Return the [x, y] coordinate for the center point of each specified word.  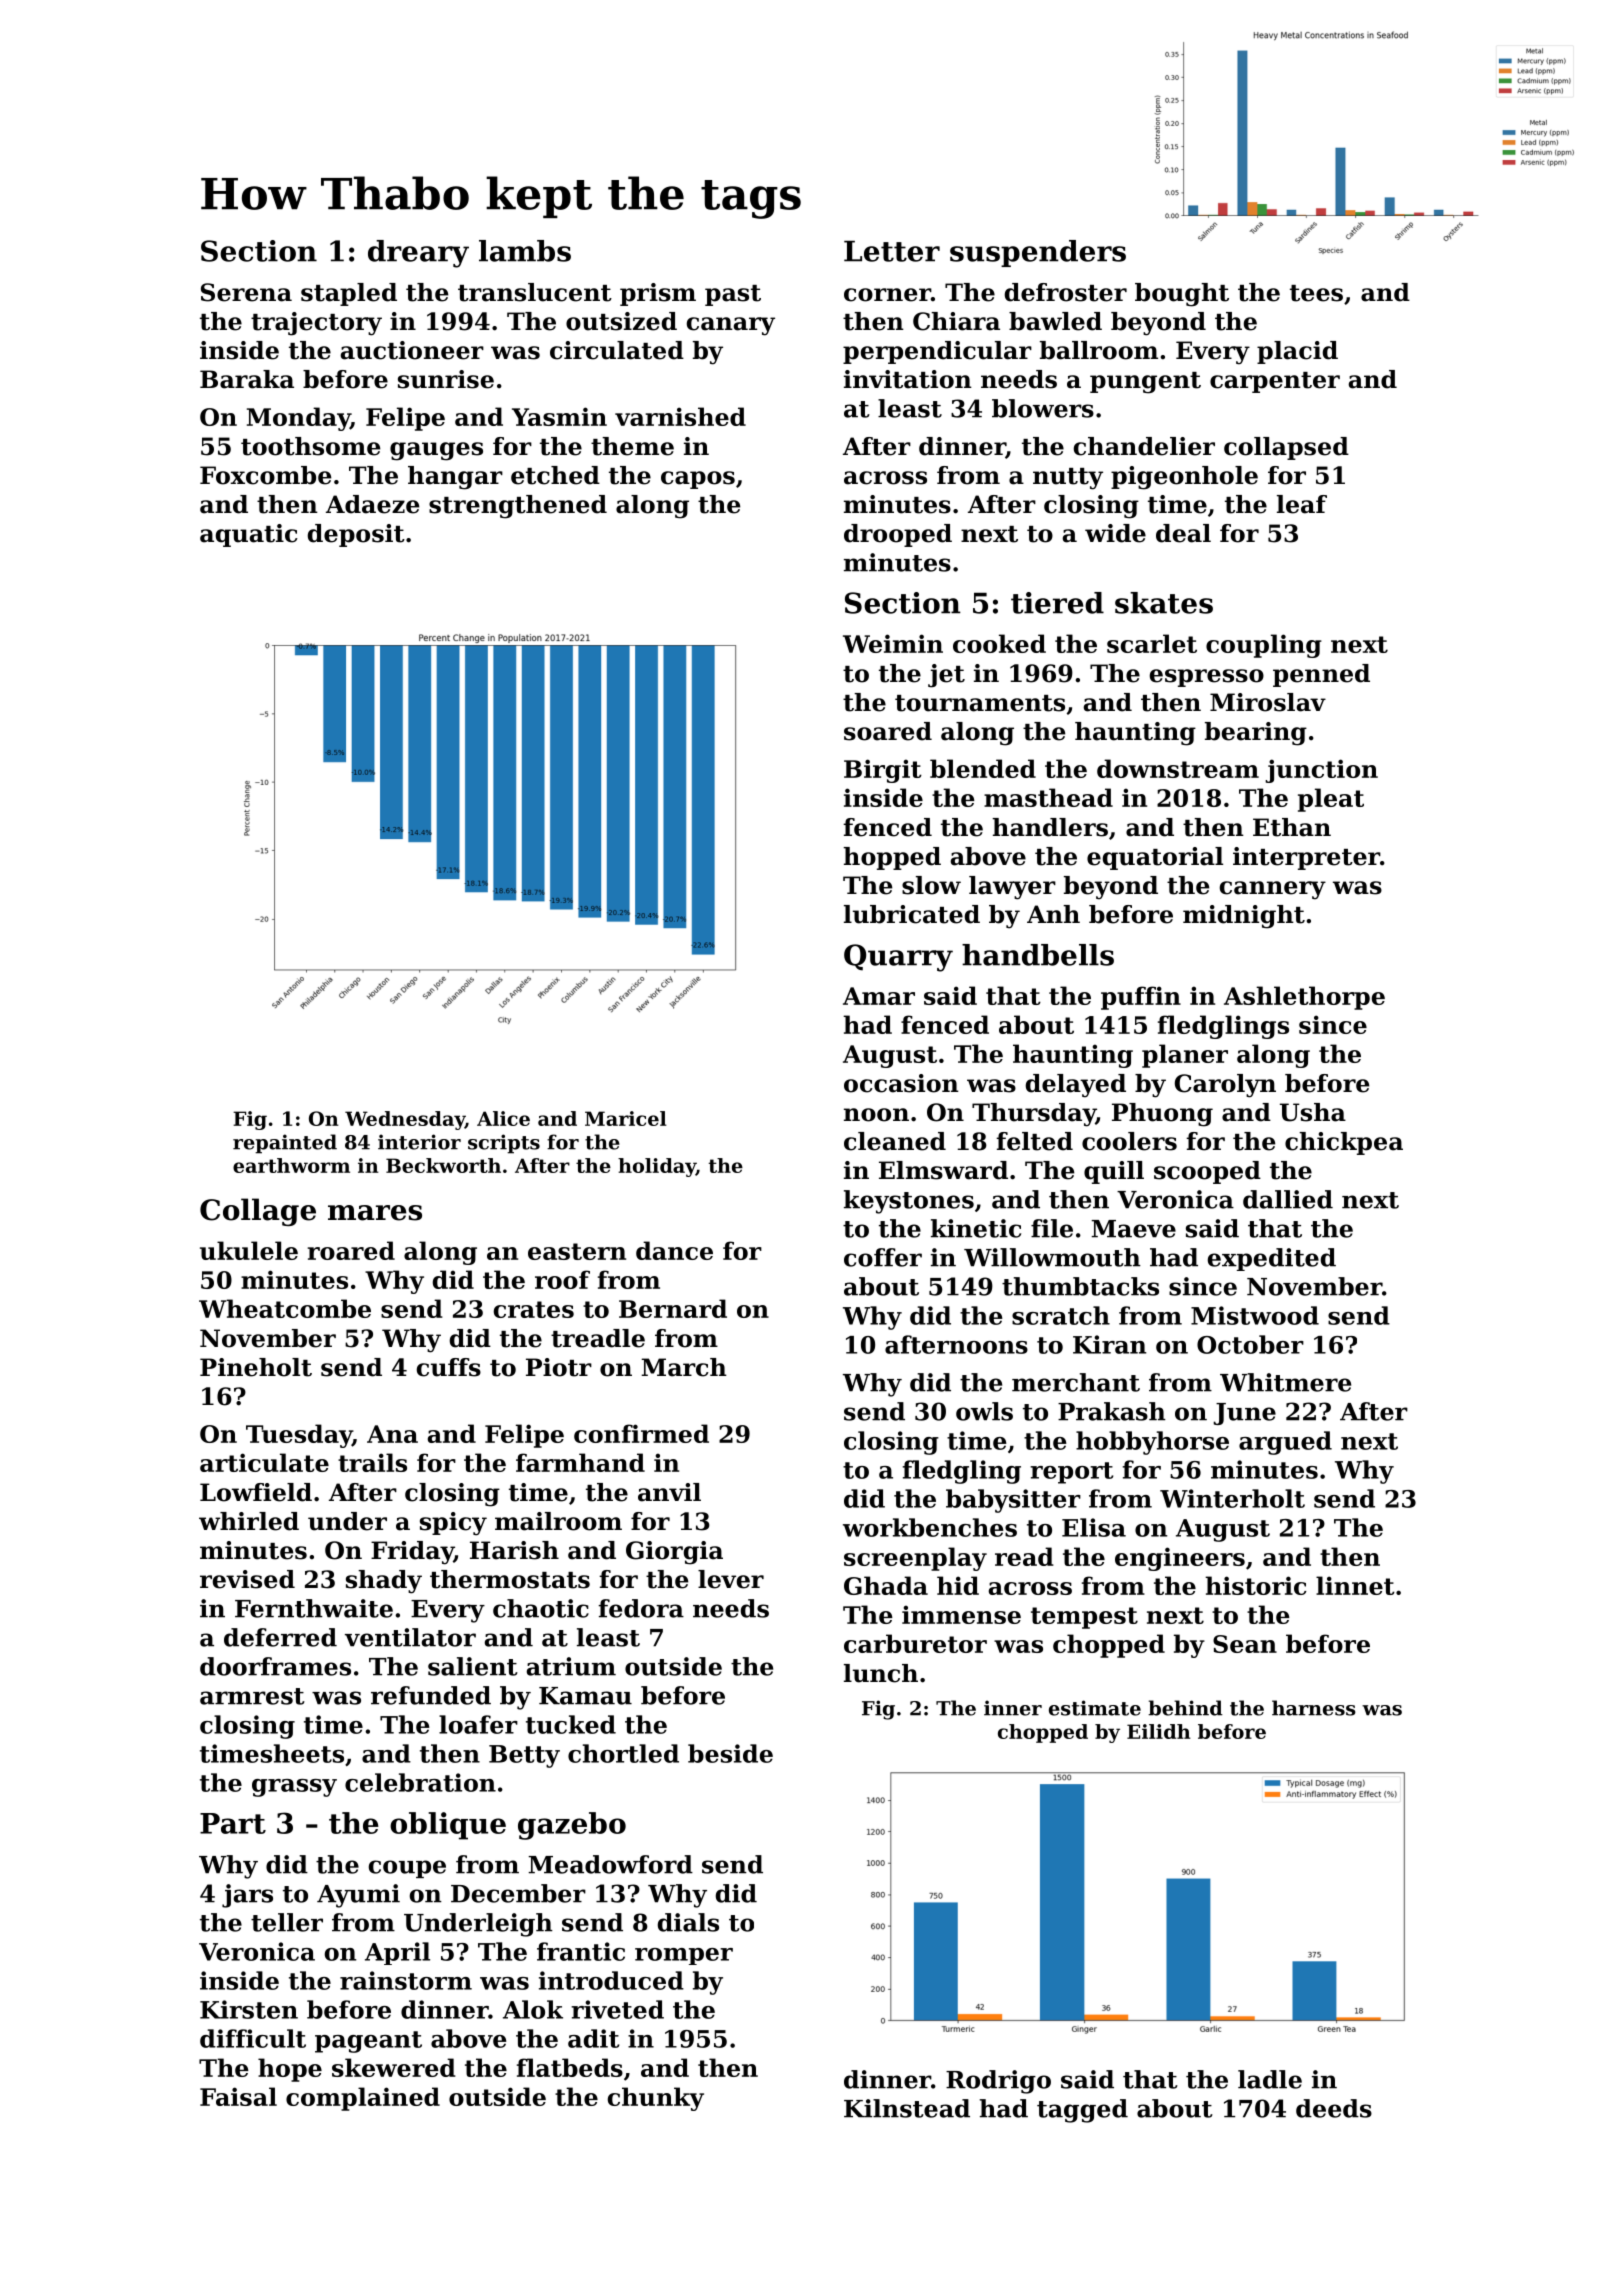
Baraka [247, 379]
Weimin [893, 643]
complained [363, 2099]
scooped [1207, 1172]
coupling [1264, 646]
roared [351, 1250]
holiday [657, 1167]
